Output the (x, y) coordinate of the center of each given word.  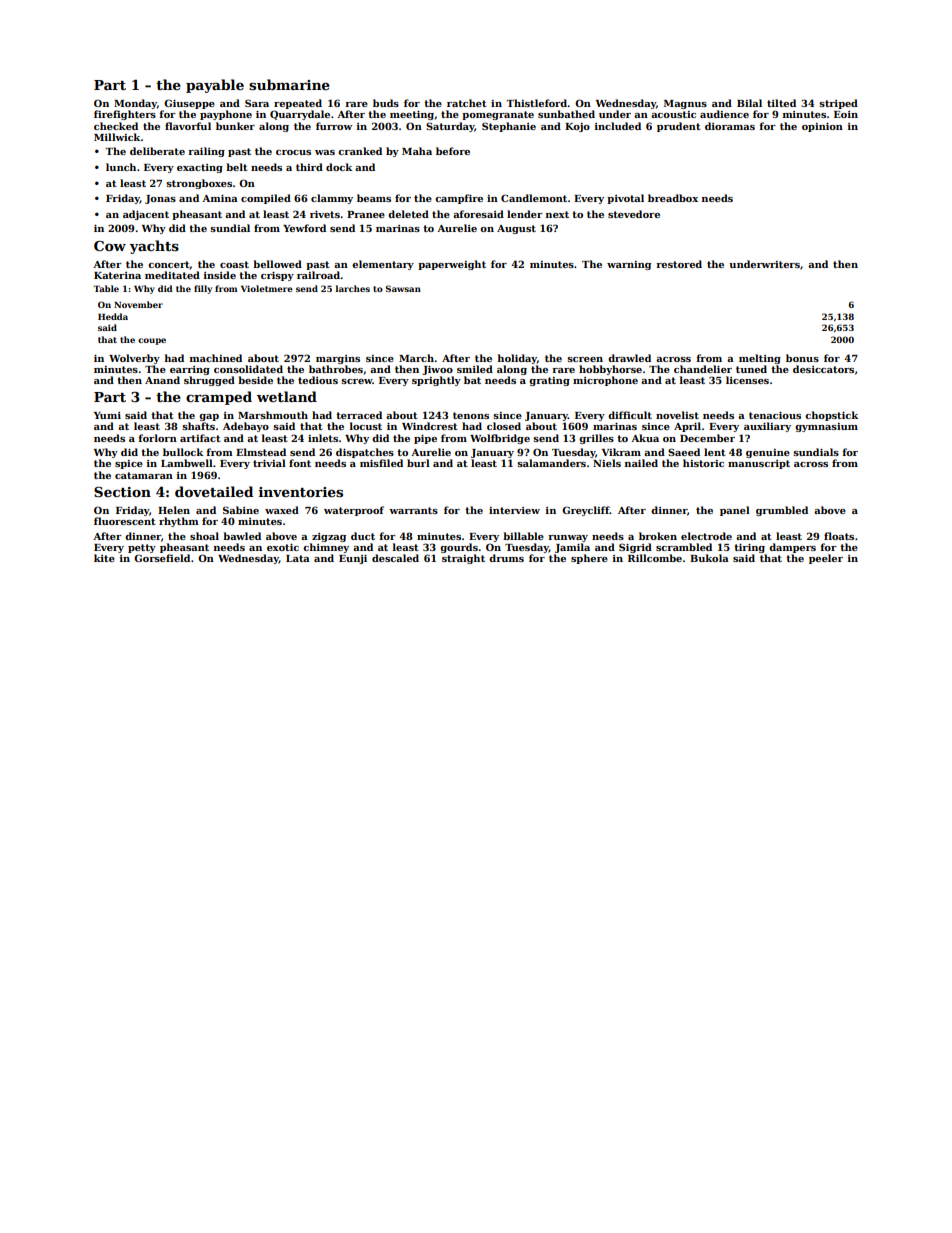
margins (338, 359)
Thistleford (537, 103)
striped (838, 104)
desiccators (823, 369)
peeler (826, 559)
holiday (517, 359)
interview (514, 510)
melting (760, 359)
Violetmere (267, 288)
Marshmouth (273, 415)
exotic (283, 547)
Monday (135, 104)
